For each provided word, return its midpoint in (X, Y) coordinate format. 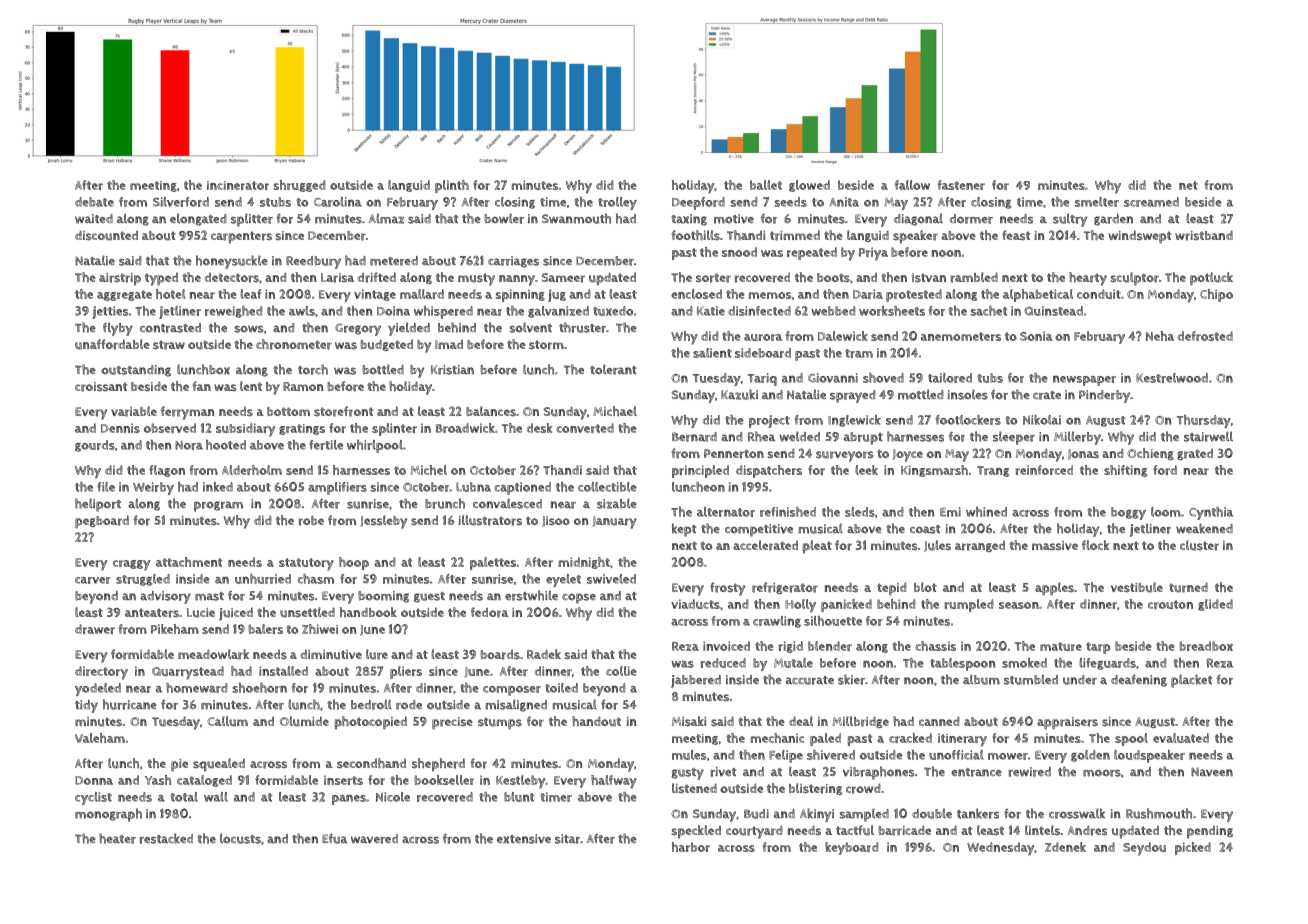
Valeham (100, 738)
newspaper (1084, 380)
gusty (687, 774)
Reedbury (313, 262)
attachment (189, 562)
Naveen (1212, 772)
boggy (1128, 513)
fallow (912, 185)
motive (734, 219)
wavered (374, 839)
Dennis (120, 428)
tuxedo (613, 311)
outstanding (136, 371)
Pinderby (1104, 396)
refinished (788, 512)
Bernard (694, 437)
